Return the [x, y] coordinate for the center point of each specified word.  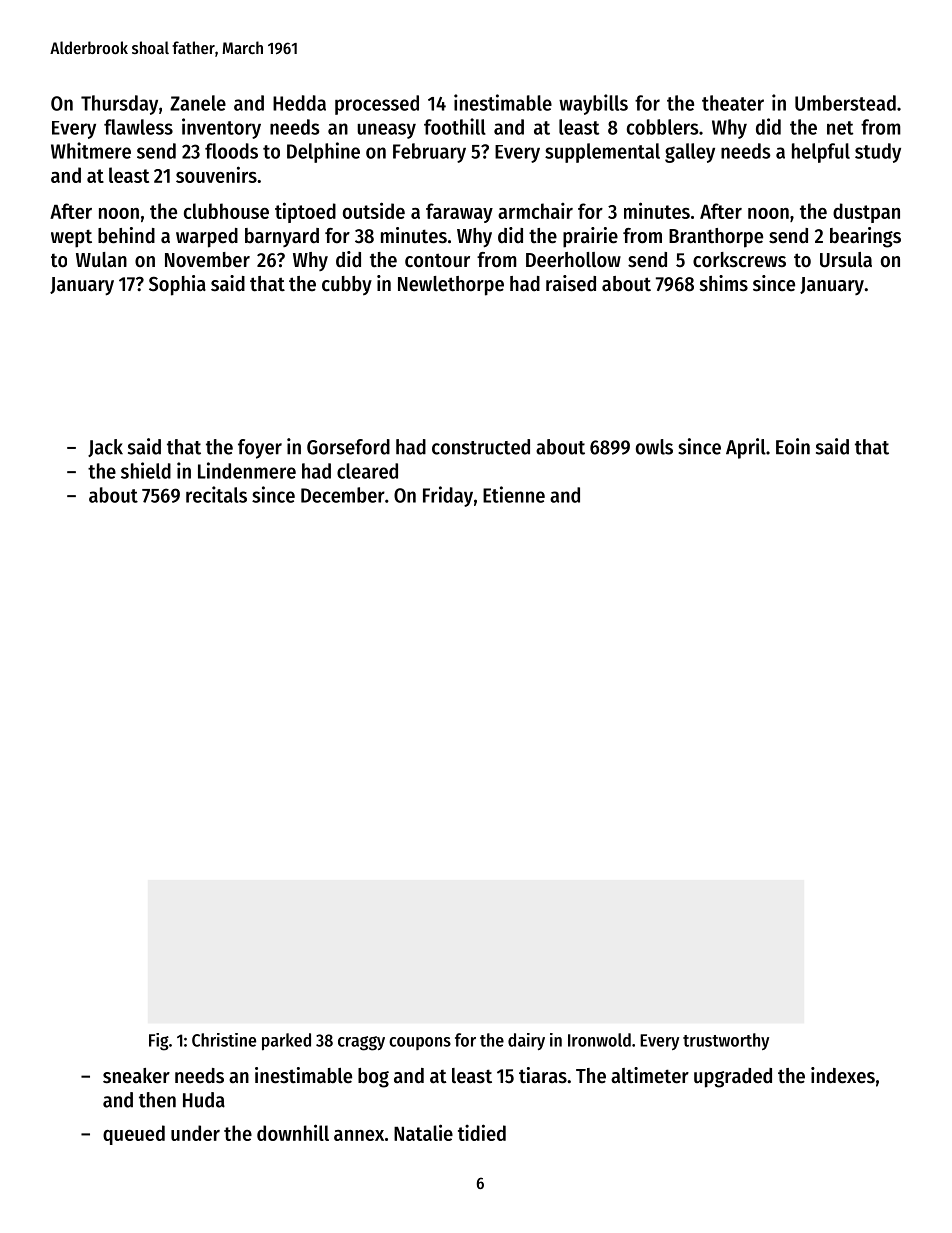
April [746, 448]
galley [690, 153]
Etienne [514, 494]
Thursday [119, 105]
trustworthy [726, 1041]
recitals [216, 494]
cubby [347, 285]
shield [146, 470]
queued [134, 1135]
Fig [159, 1042]
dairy [526, 1041]
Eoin [793, 446]
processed [377, 105]
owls [654, 447]
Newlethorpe [451, 286]
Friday [448, 496]
